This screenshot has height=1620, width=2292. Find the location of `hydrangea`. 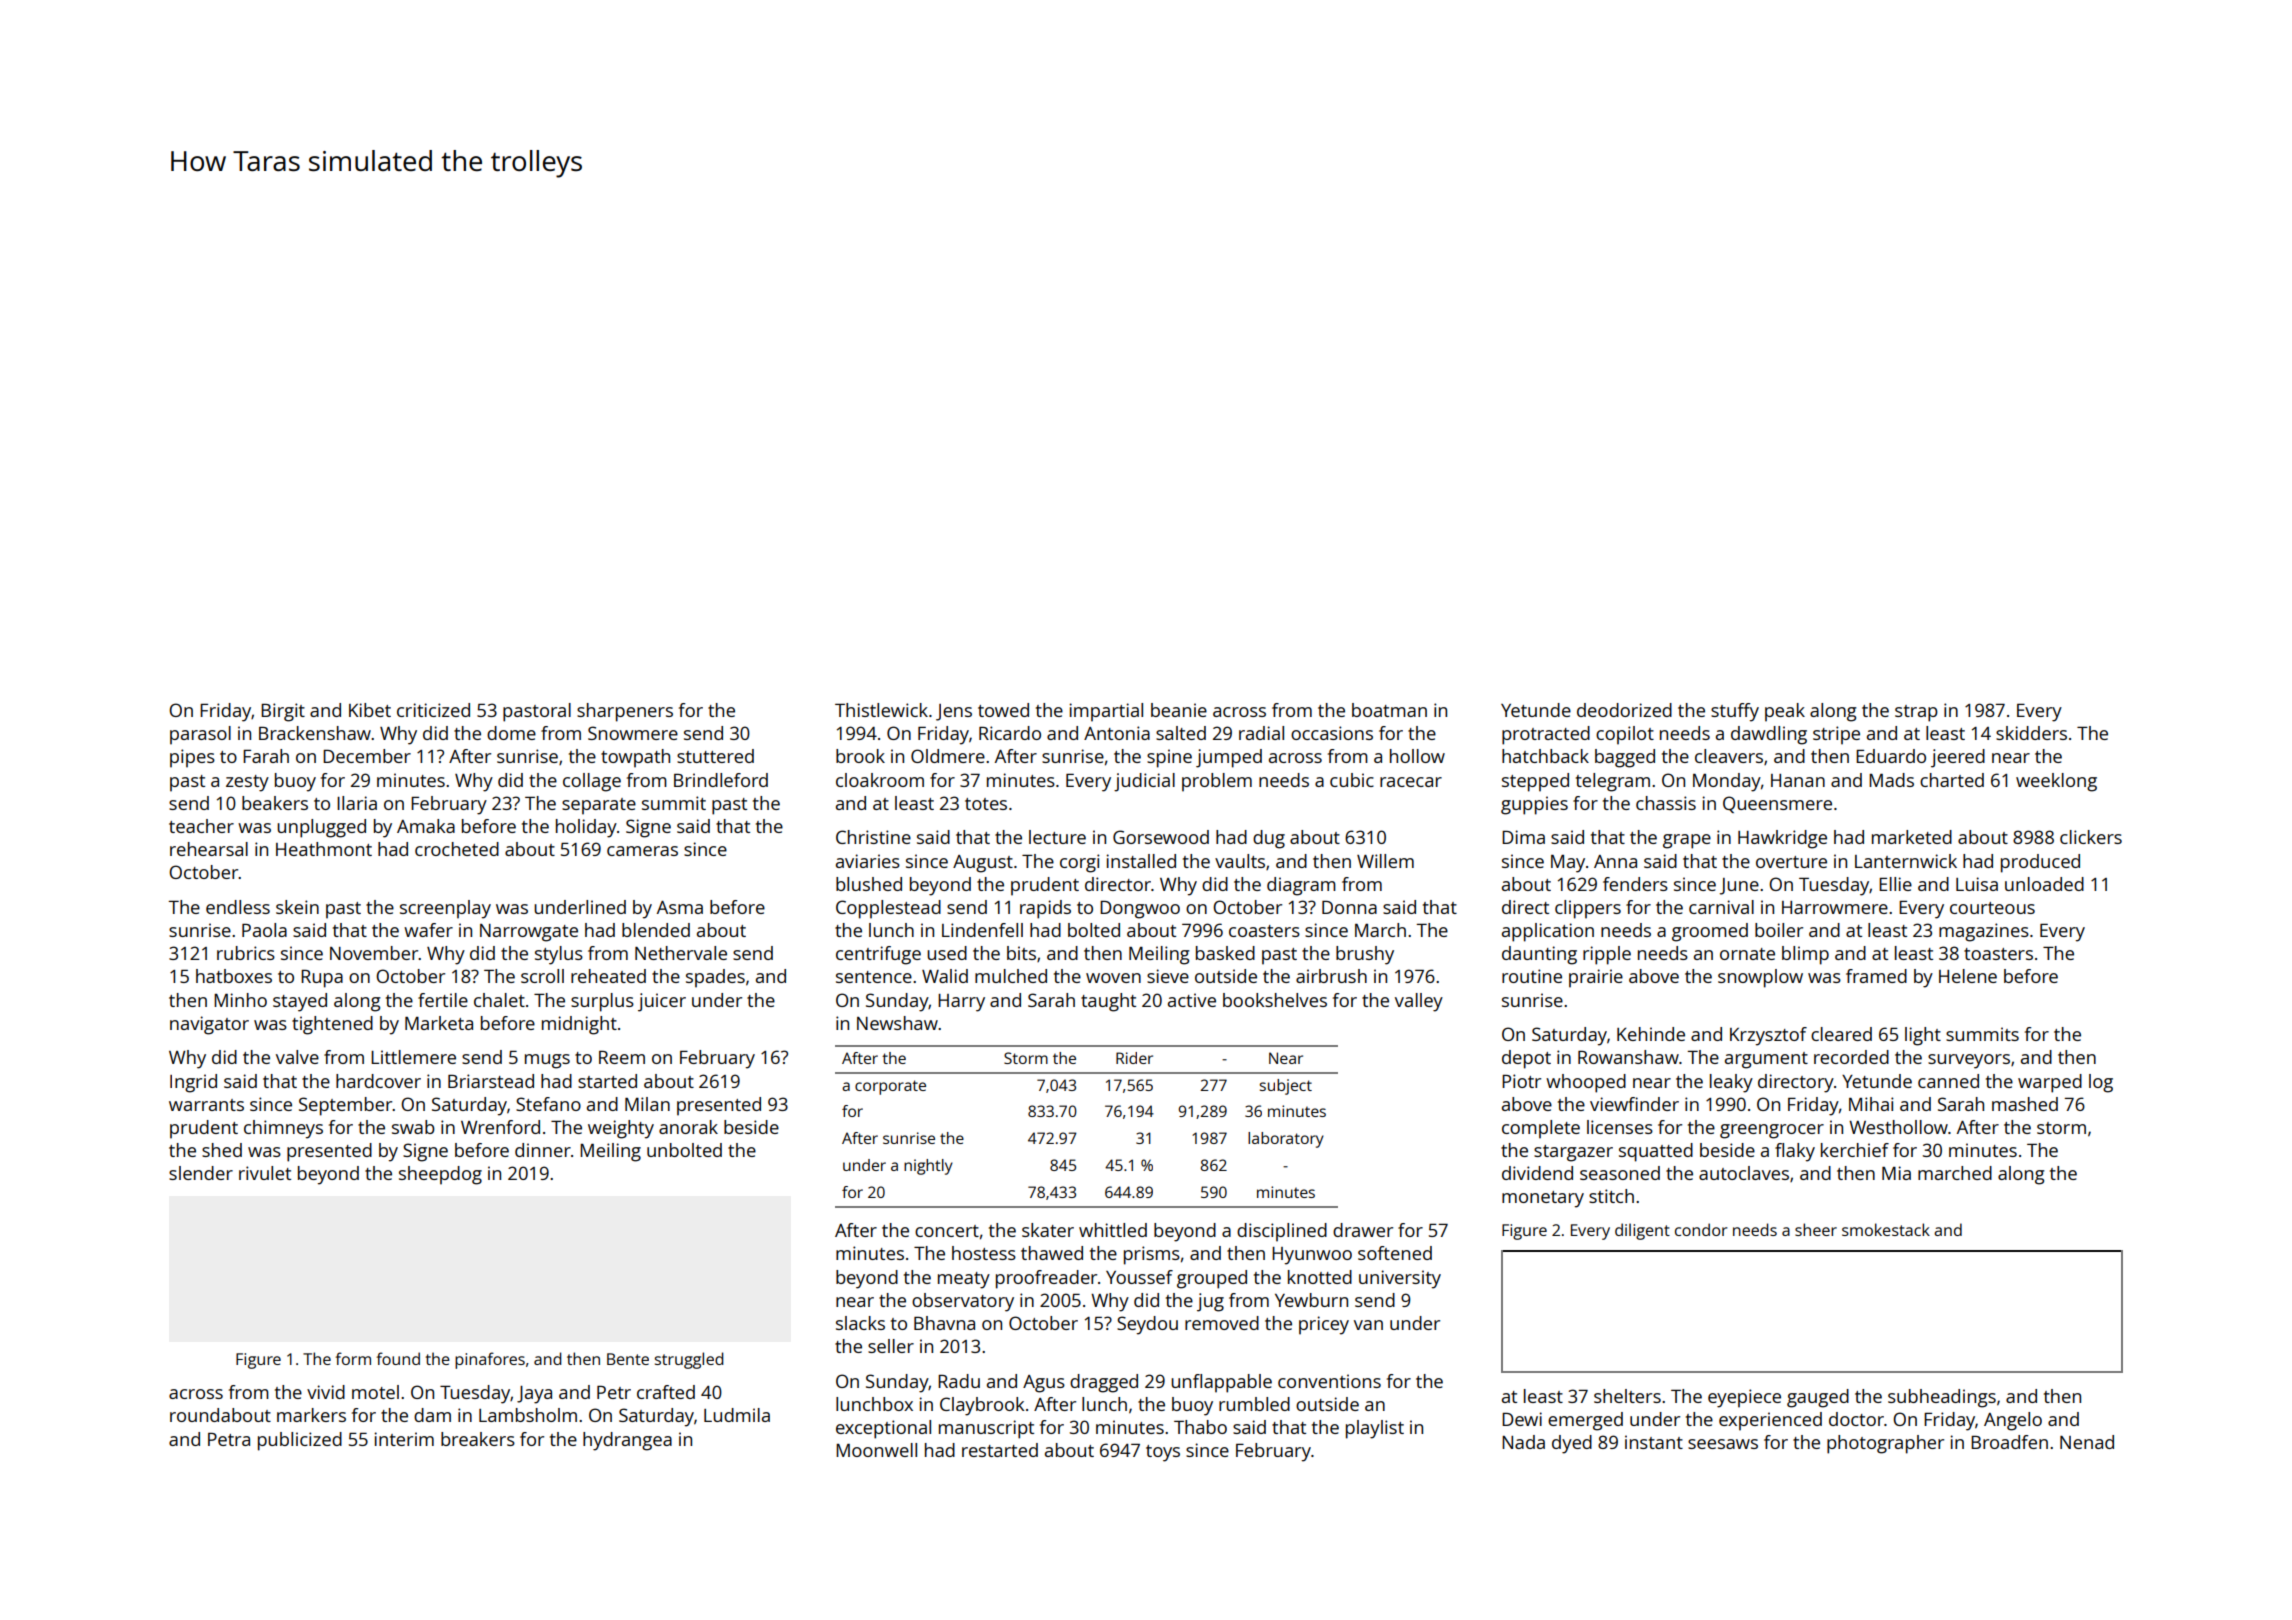

hydrangea is located at coordinates (627, 1441).
